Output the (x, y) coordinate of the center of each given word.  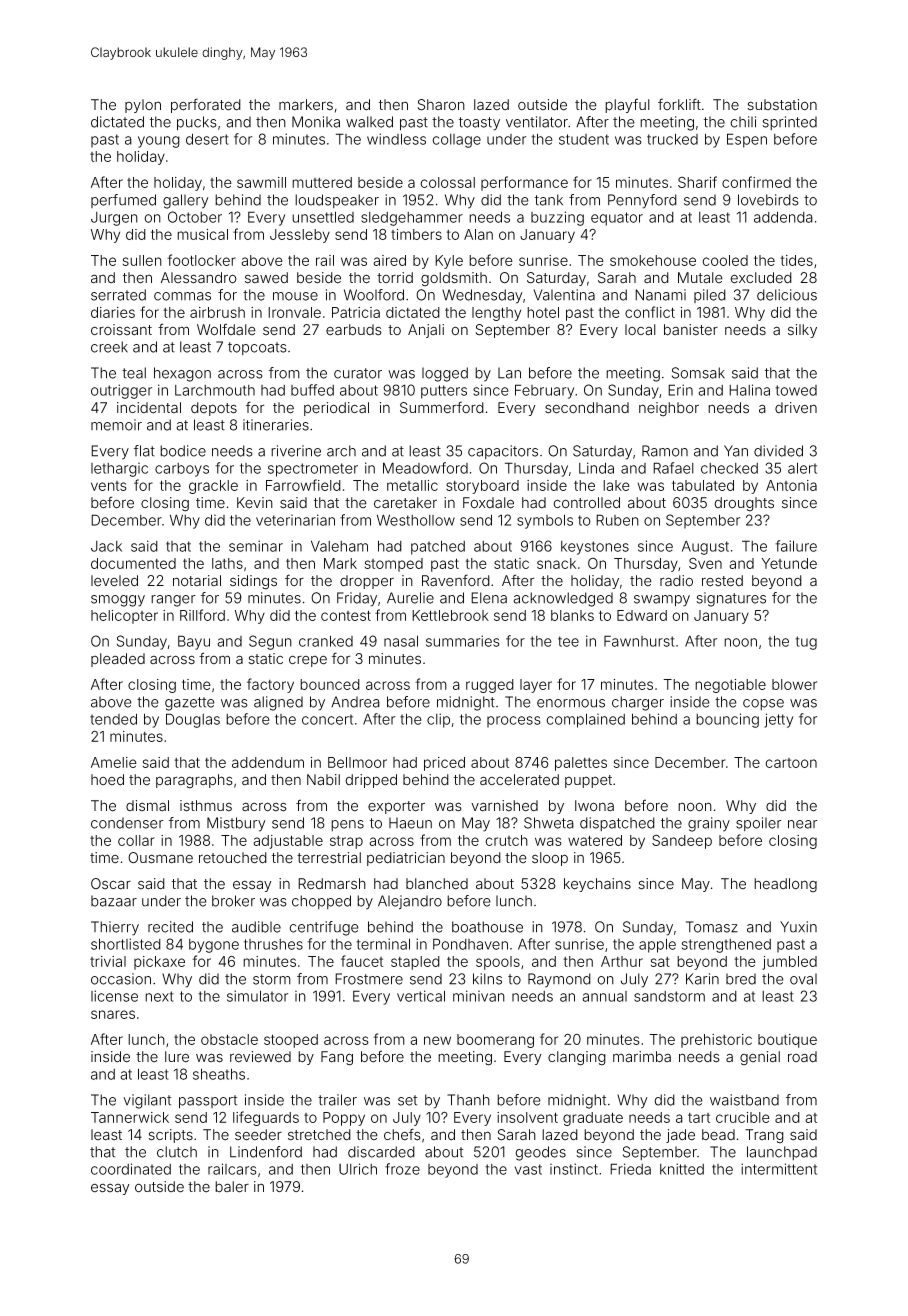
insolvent (527, 1117)
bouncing (727, 720)
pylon (143, 106)
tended (113, 719)
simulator (257, 996)
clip (438, 720)
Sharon (441, 105)
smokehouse (653, 260)
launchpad (782, 1153)
